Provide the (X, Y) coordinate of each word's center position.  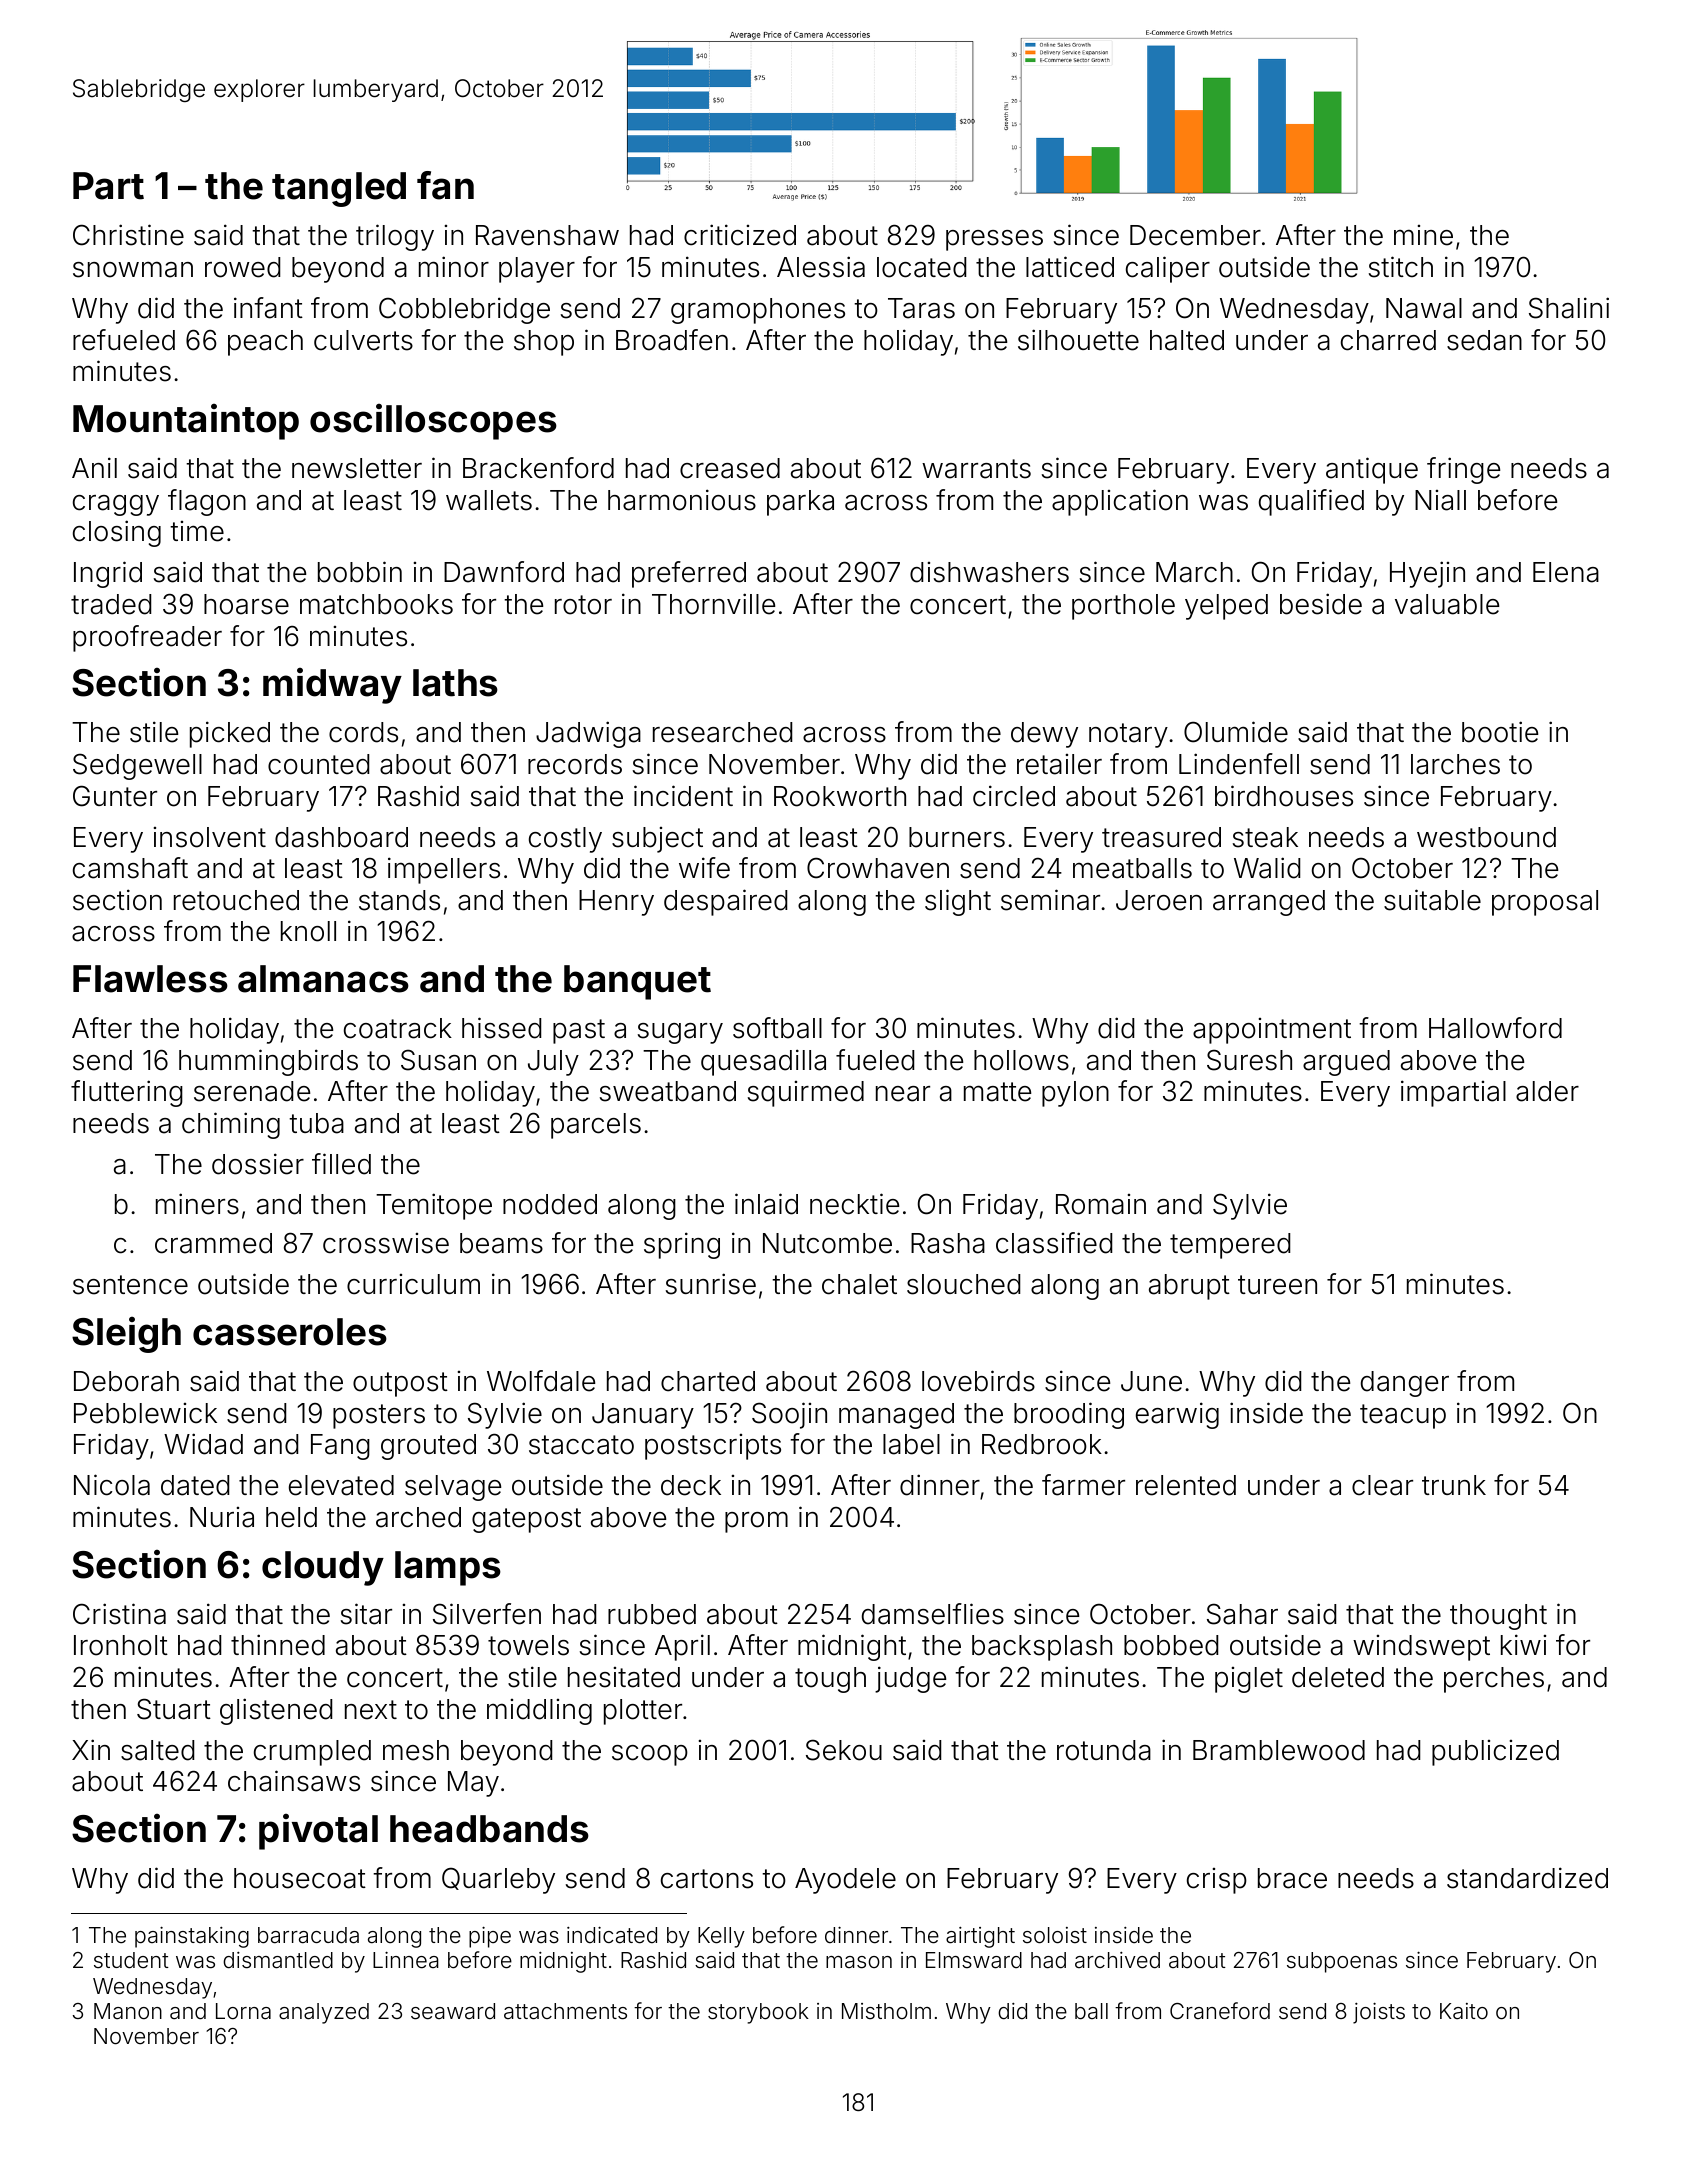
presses (994, 240)
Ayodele (845, 1881)
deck (691, 1485)
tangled (339, 189)
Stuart (174, 1709)
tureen (1277, 1285)
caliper (1168, 269)
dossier (258, 1164)
